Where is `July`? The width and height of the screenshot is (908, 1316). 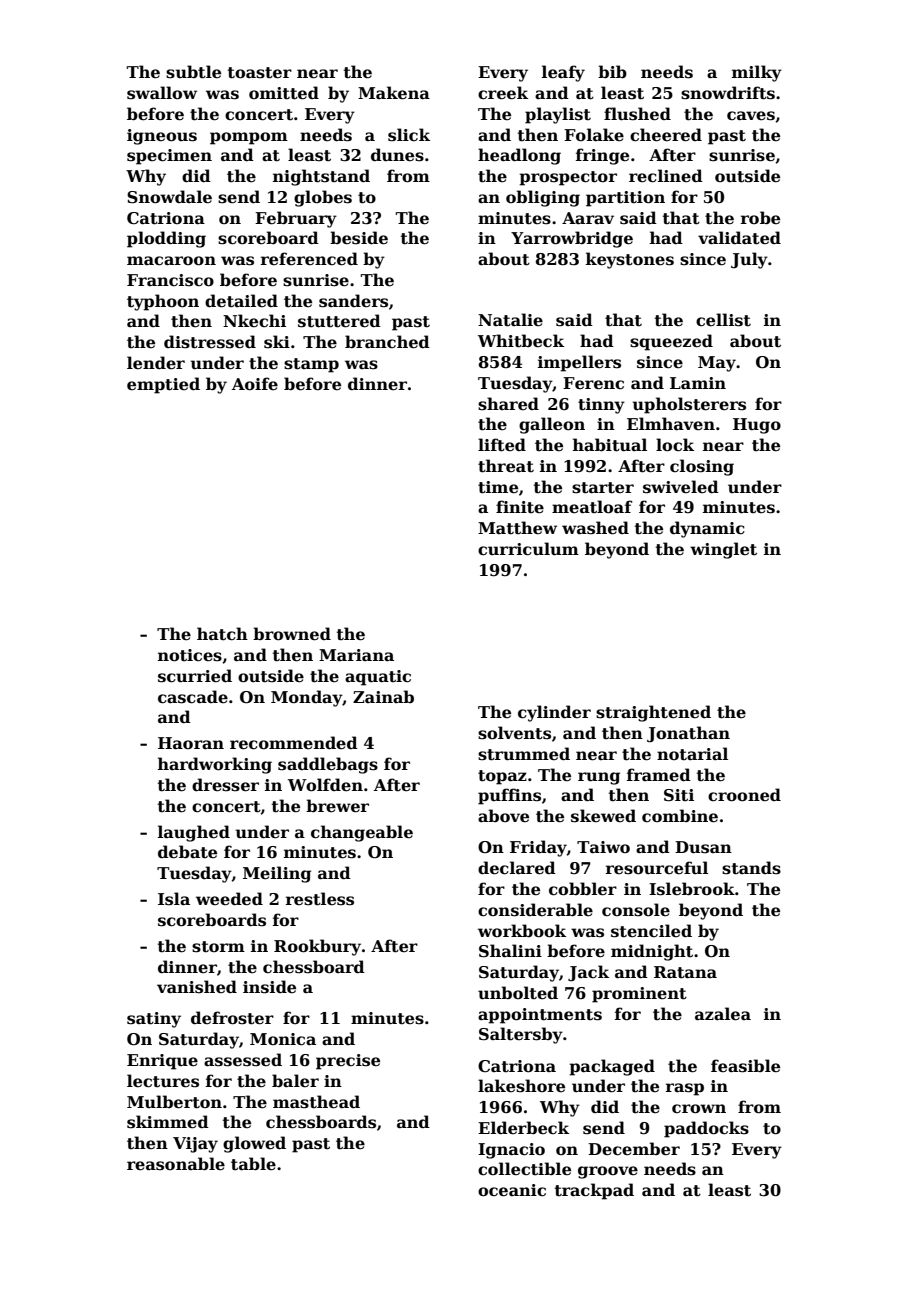 July is located at coordinates (749, 260).
